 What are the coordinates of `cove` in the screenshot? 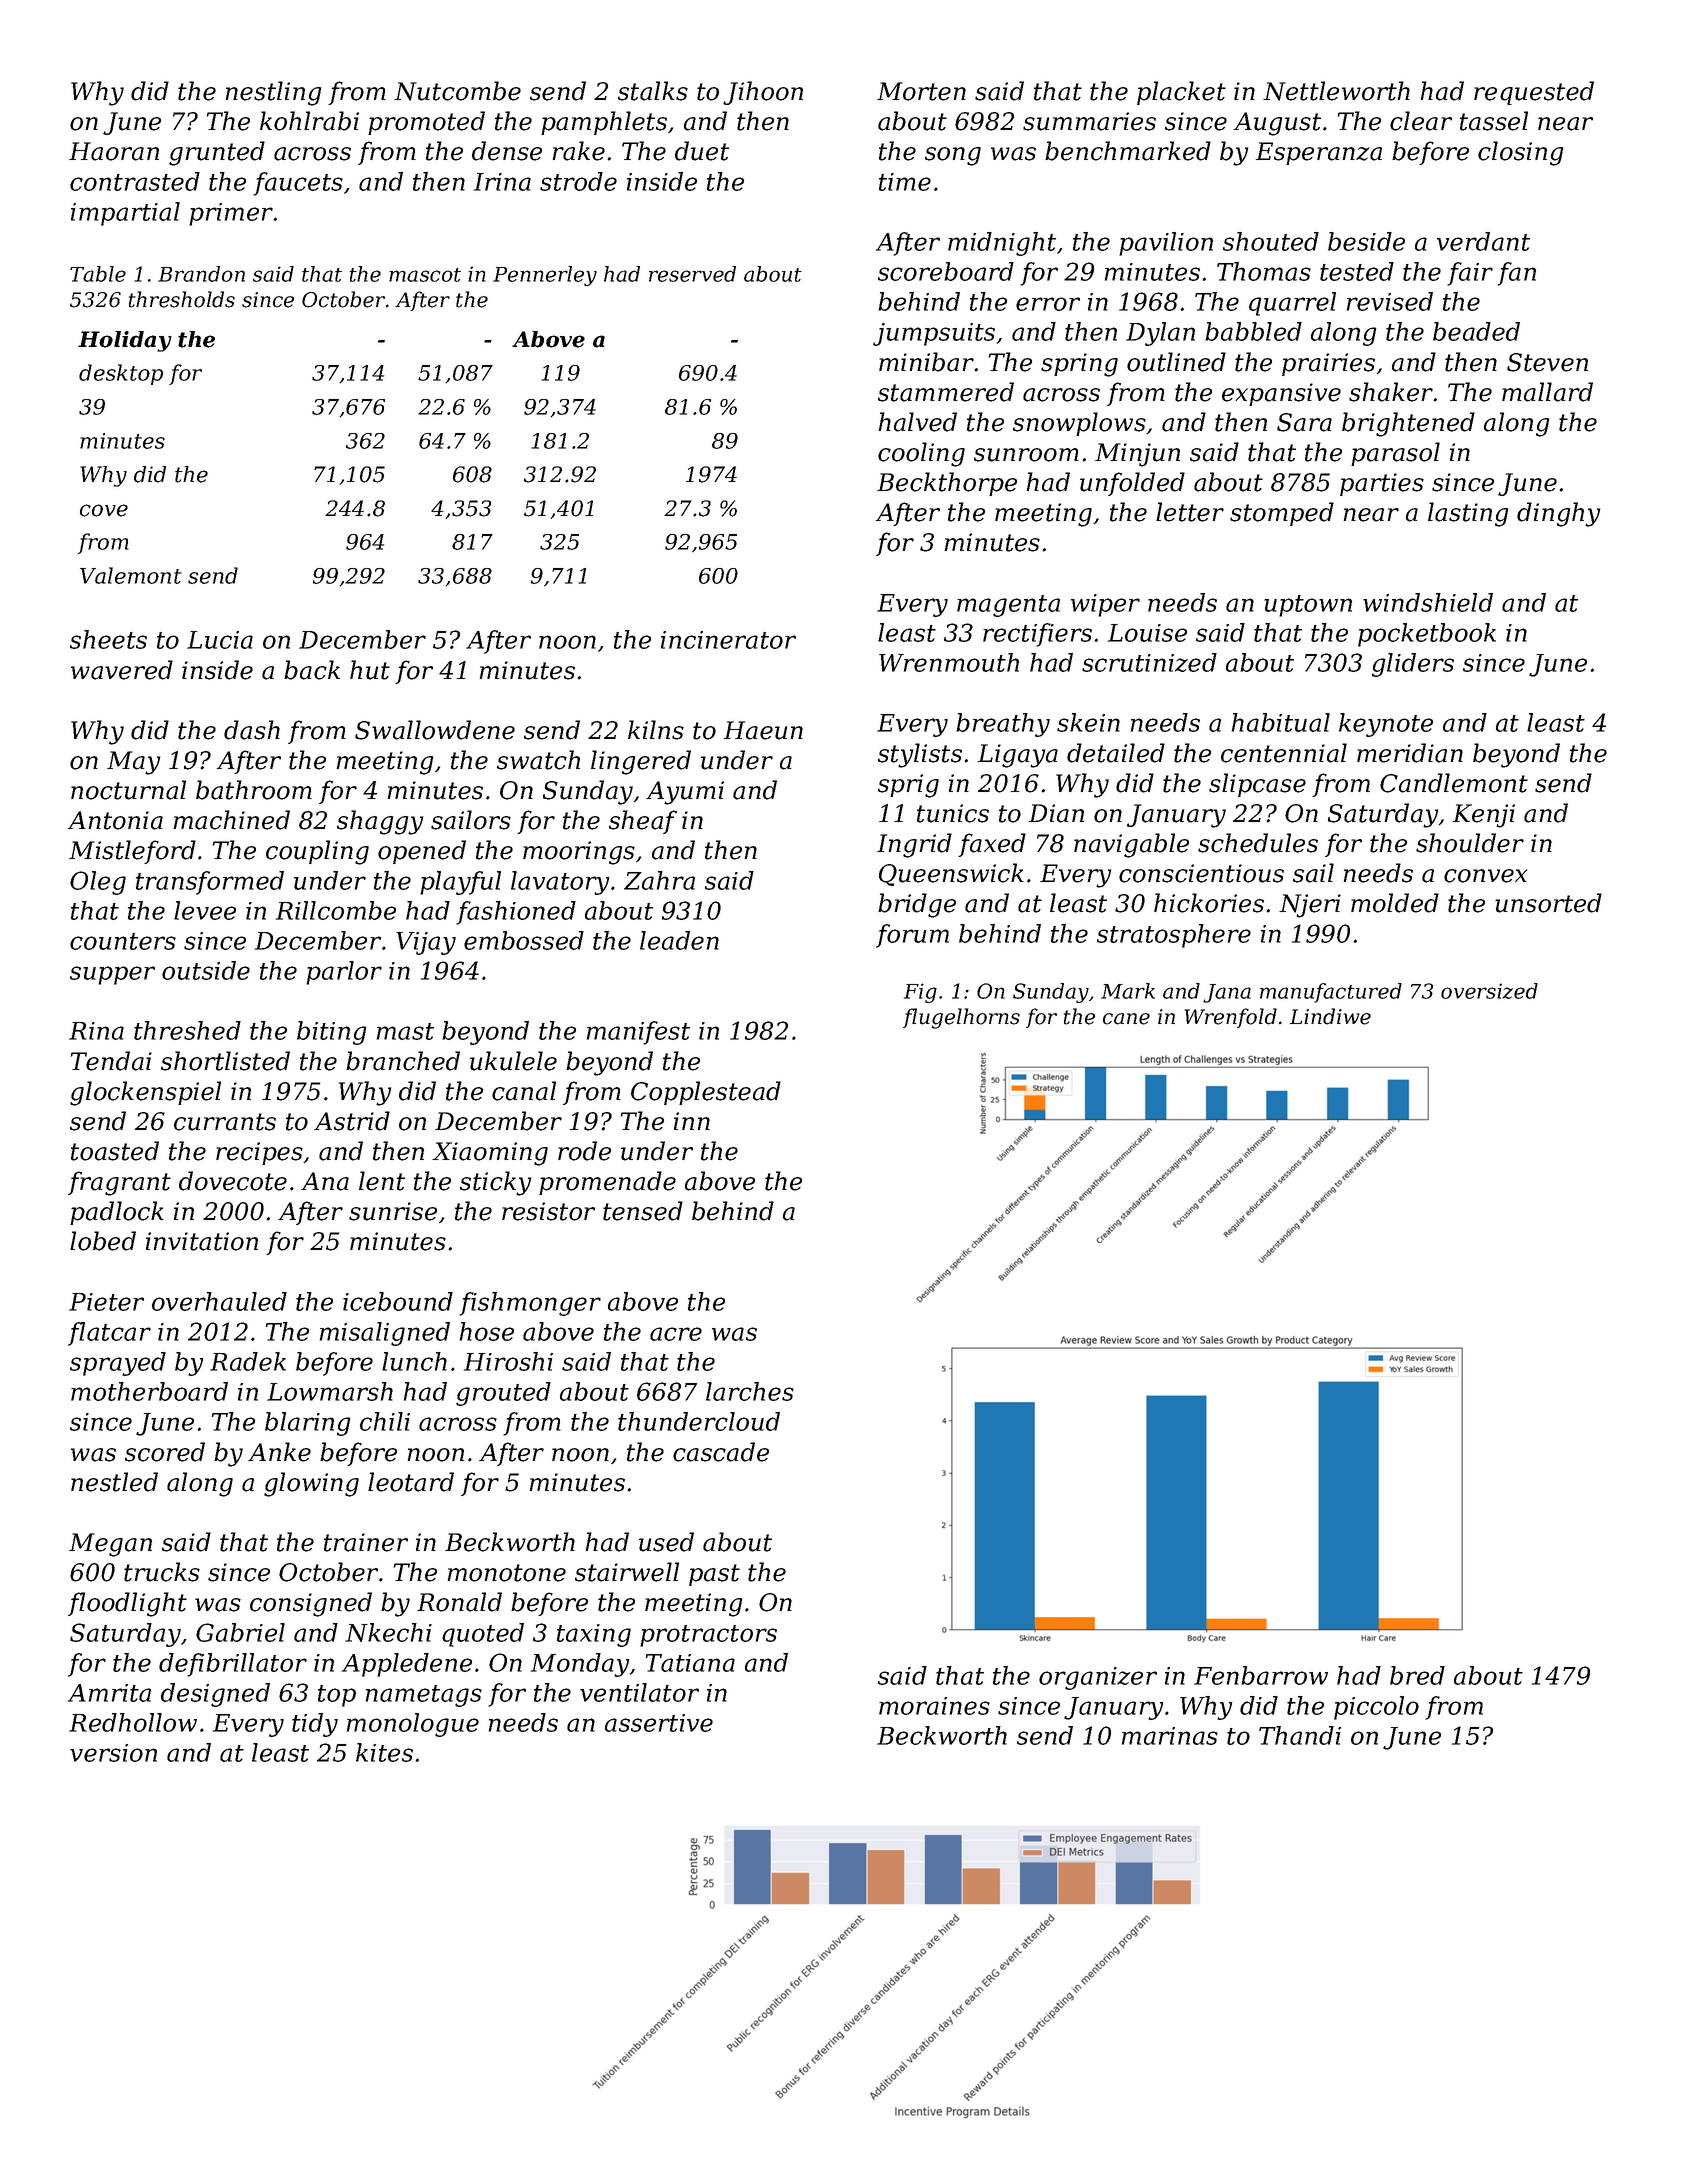 It's located at (104, 510).
